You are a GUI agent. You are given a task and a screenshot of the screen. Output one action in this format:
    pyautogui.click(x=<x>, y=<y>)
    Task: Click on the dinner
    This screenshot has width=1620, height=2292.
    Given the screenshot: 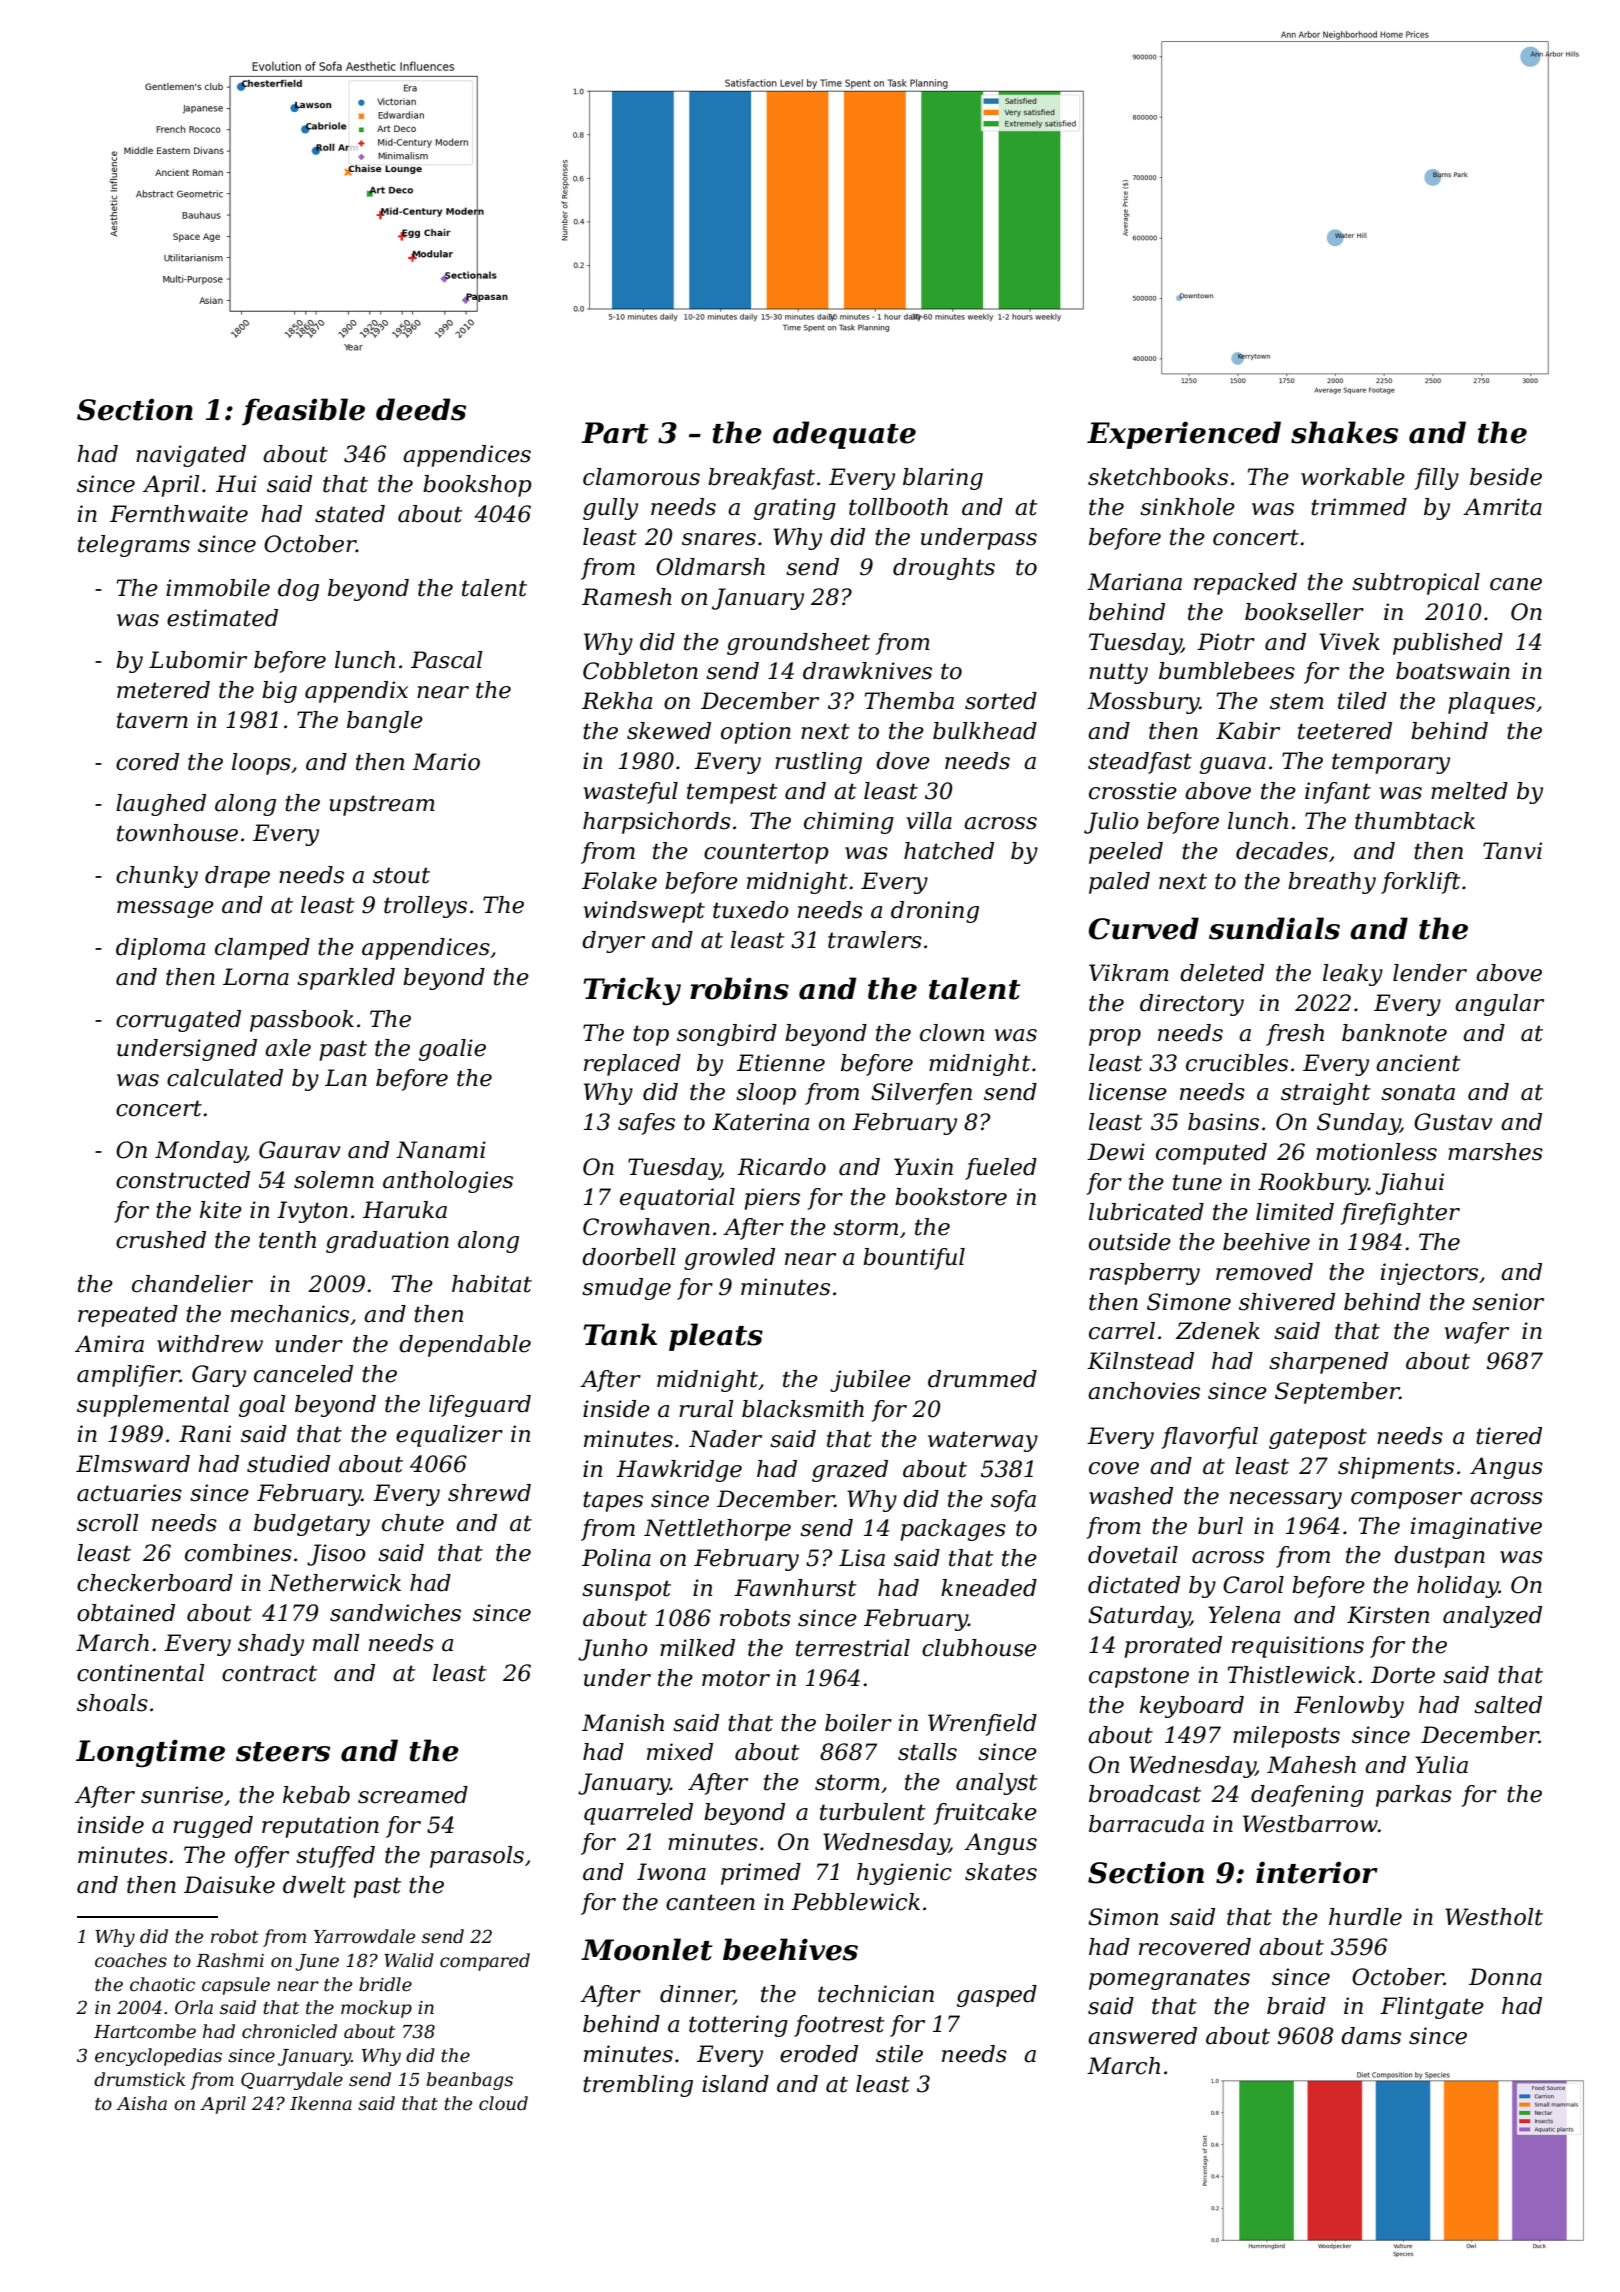 What is the action you would take?
    pyautogui.click(x=697, y=1995)
